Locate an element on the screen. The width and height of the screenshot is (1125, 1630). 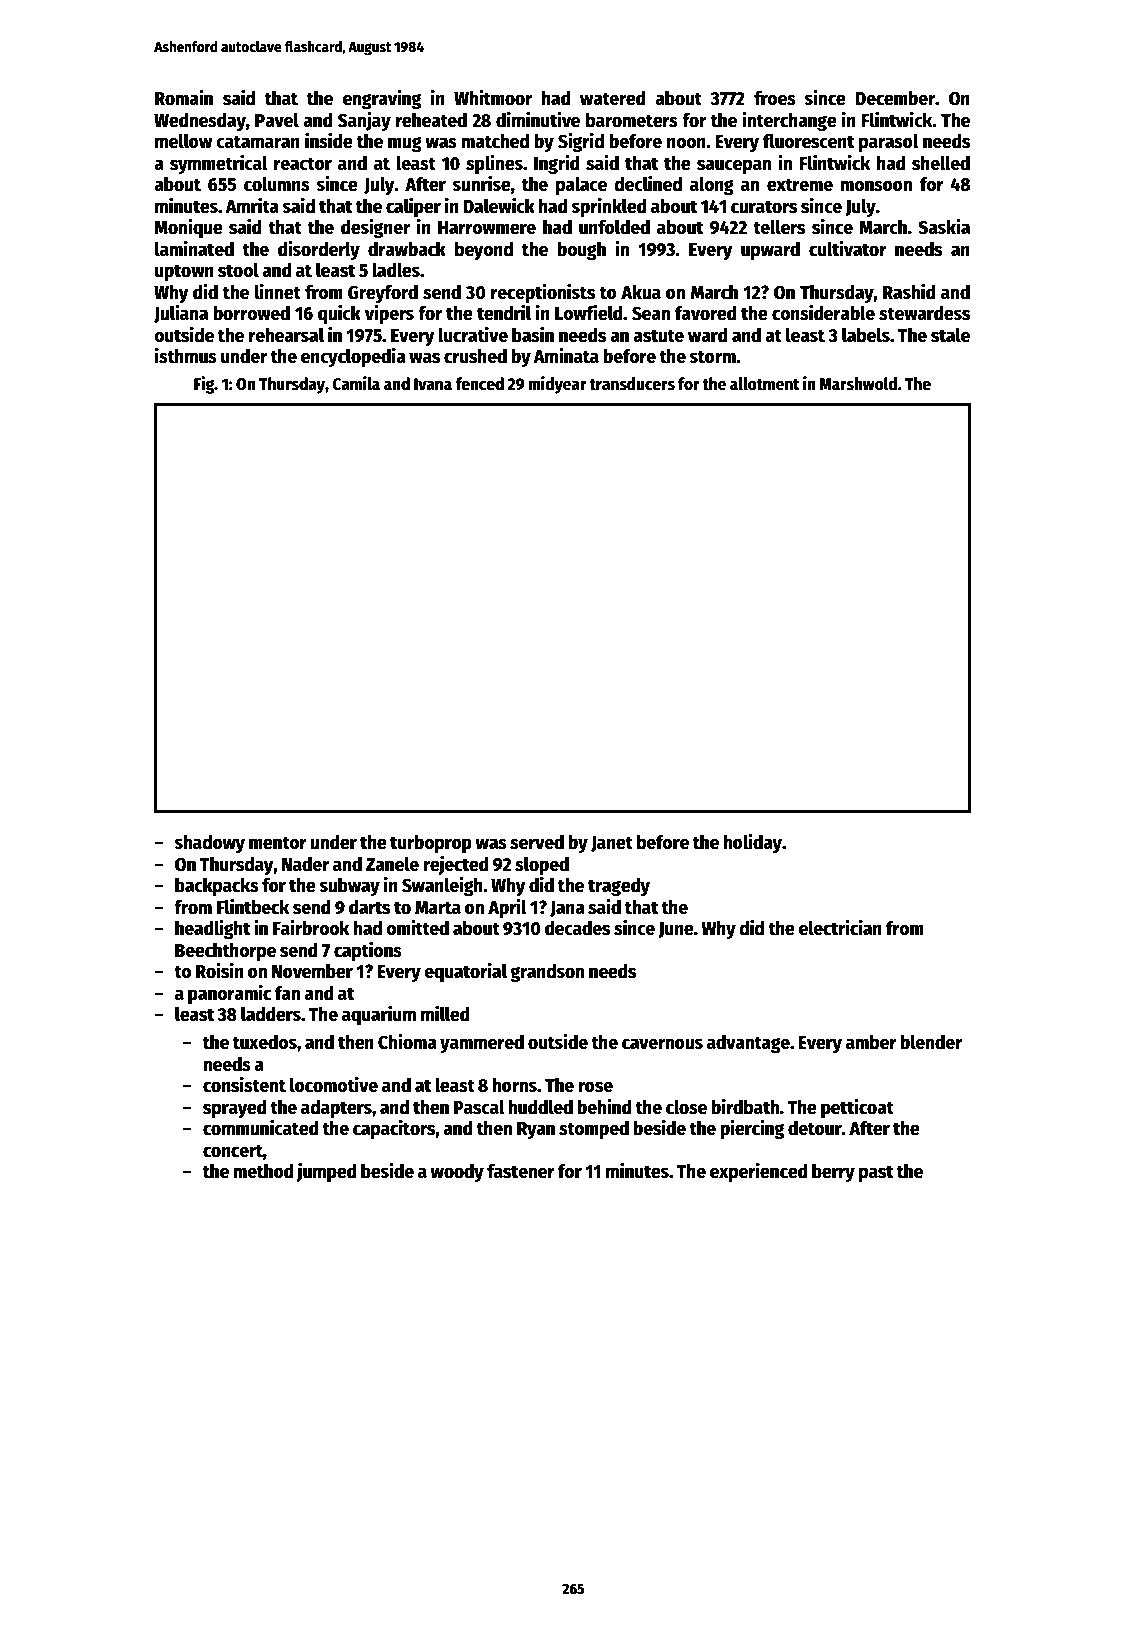
froes is located at coordinates (775, 98).
